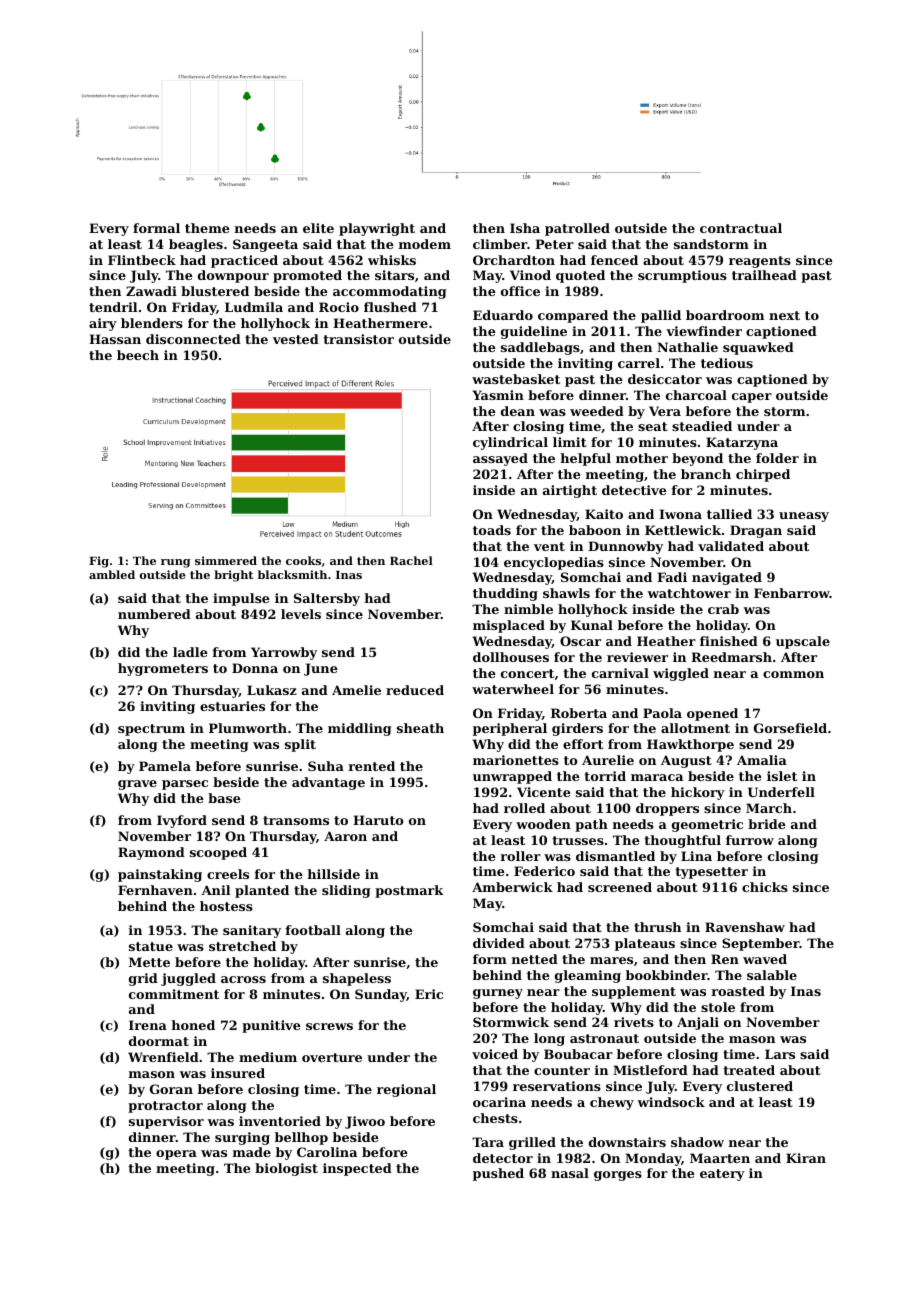  What do you see at coordinates (682, 841) in the screenshot?
I see `thoughtful` at bounding box center [682, 841].
